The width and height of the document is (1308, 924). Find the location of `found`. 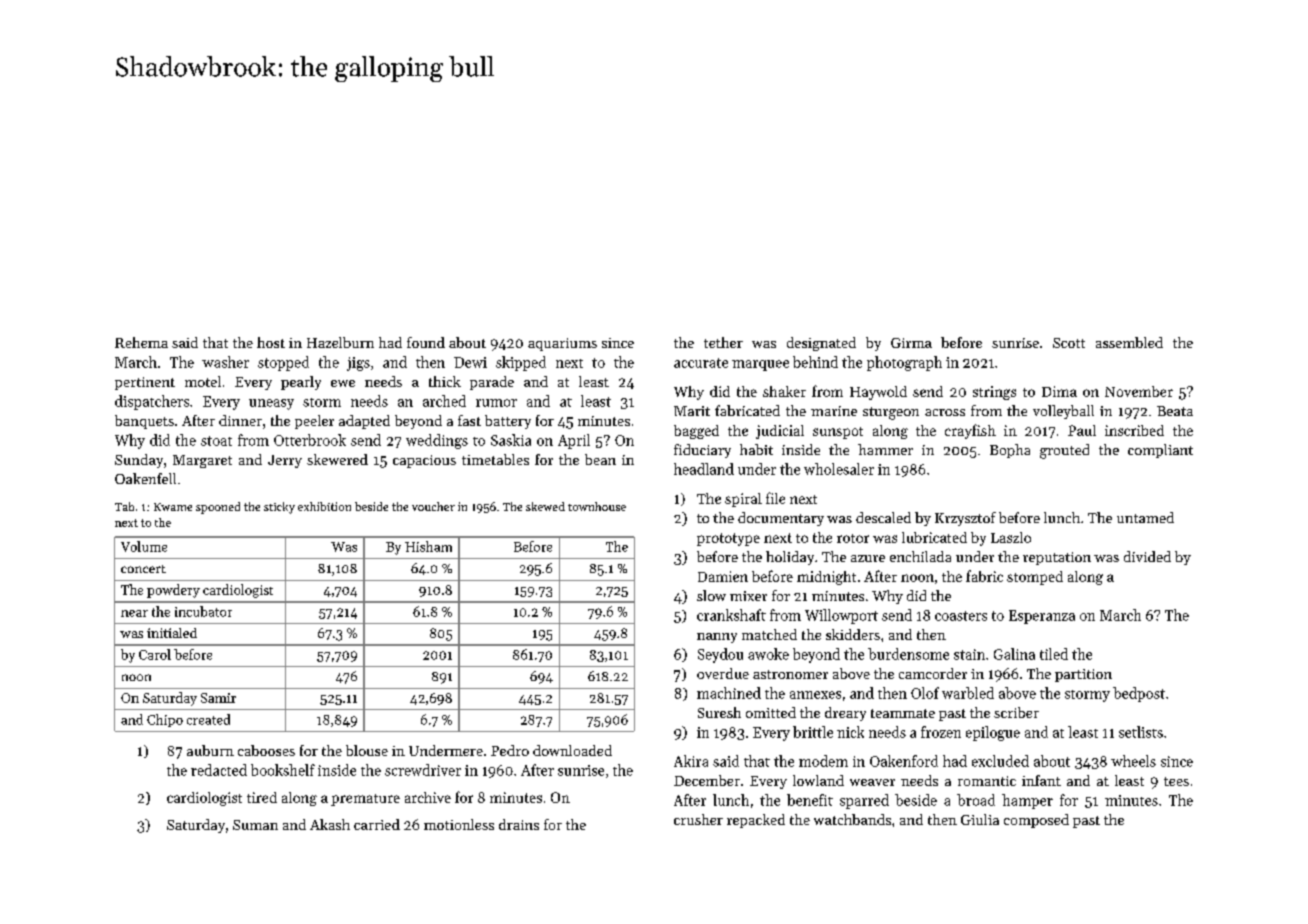

found is located at coordinates (426, 342).
